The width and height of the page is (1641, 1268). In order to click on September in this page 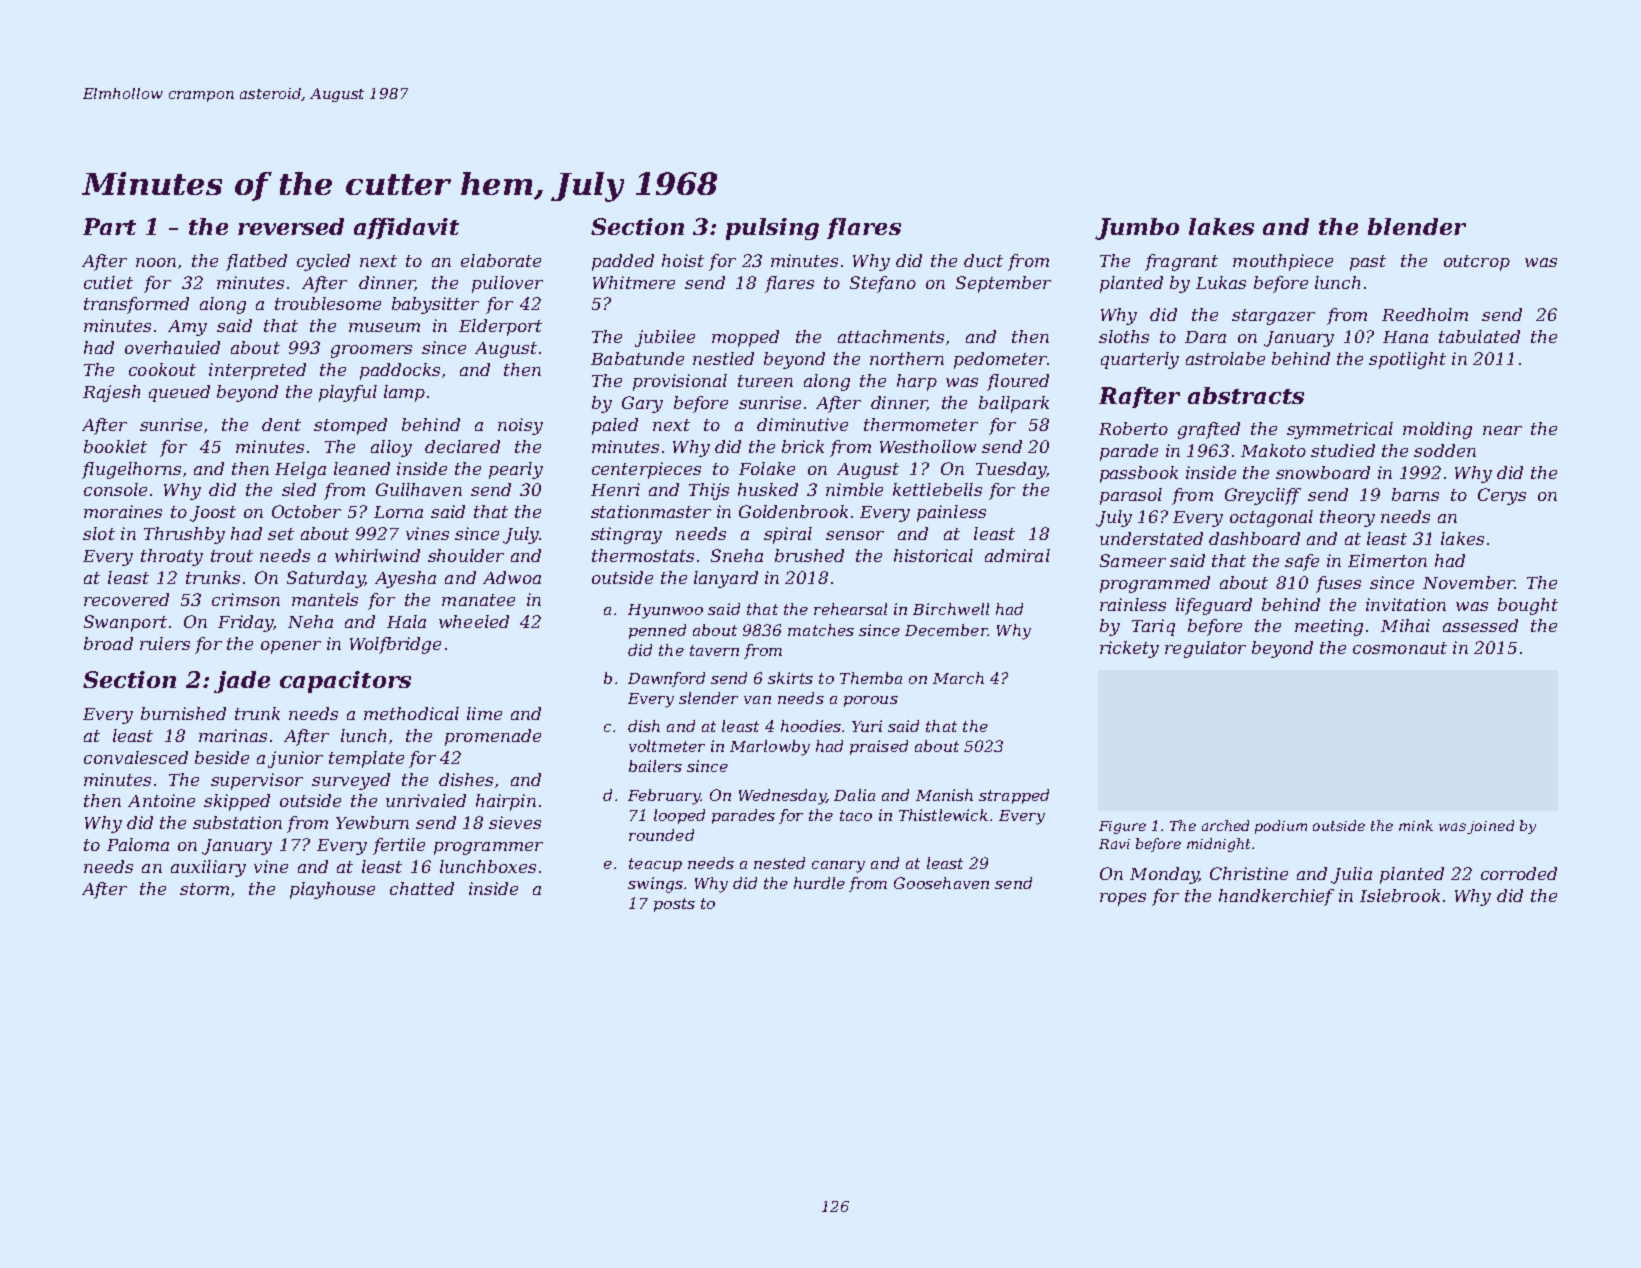, I will do `click(1003, 284)`.
